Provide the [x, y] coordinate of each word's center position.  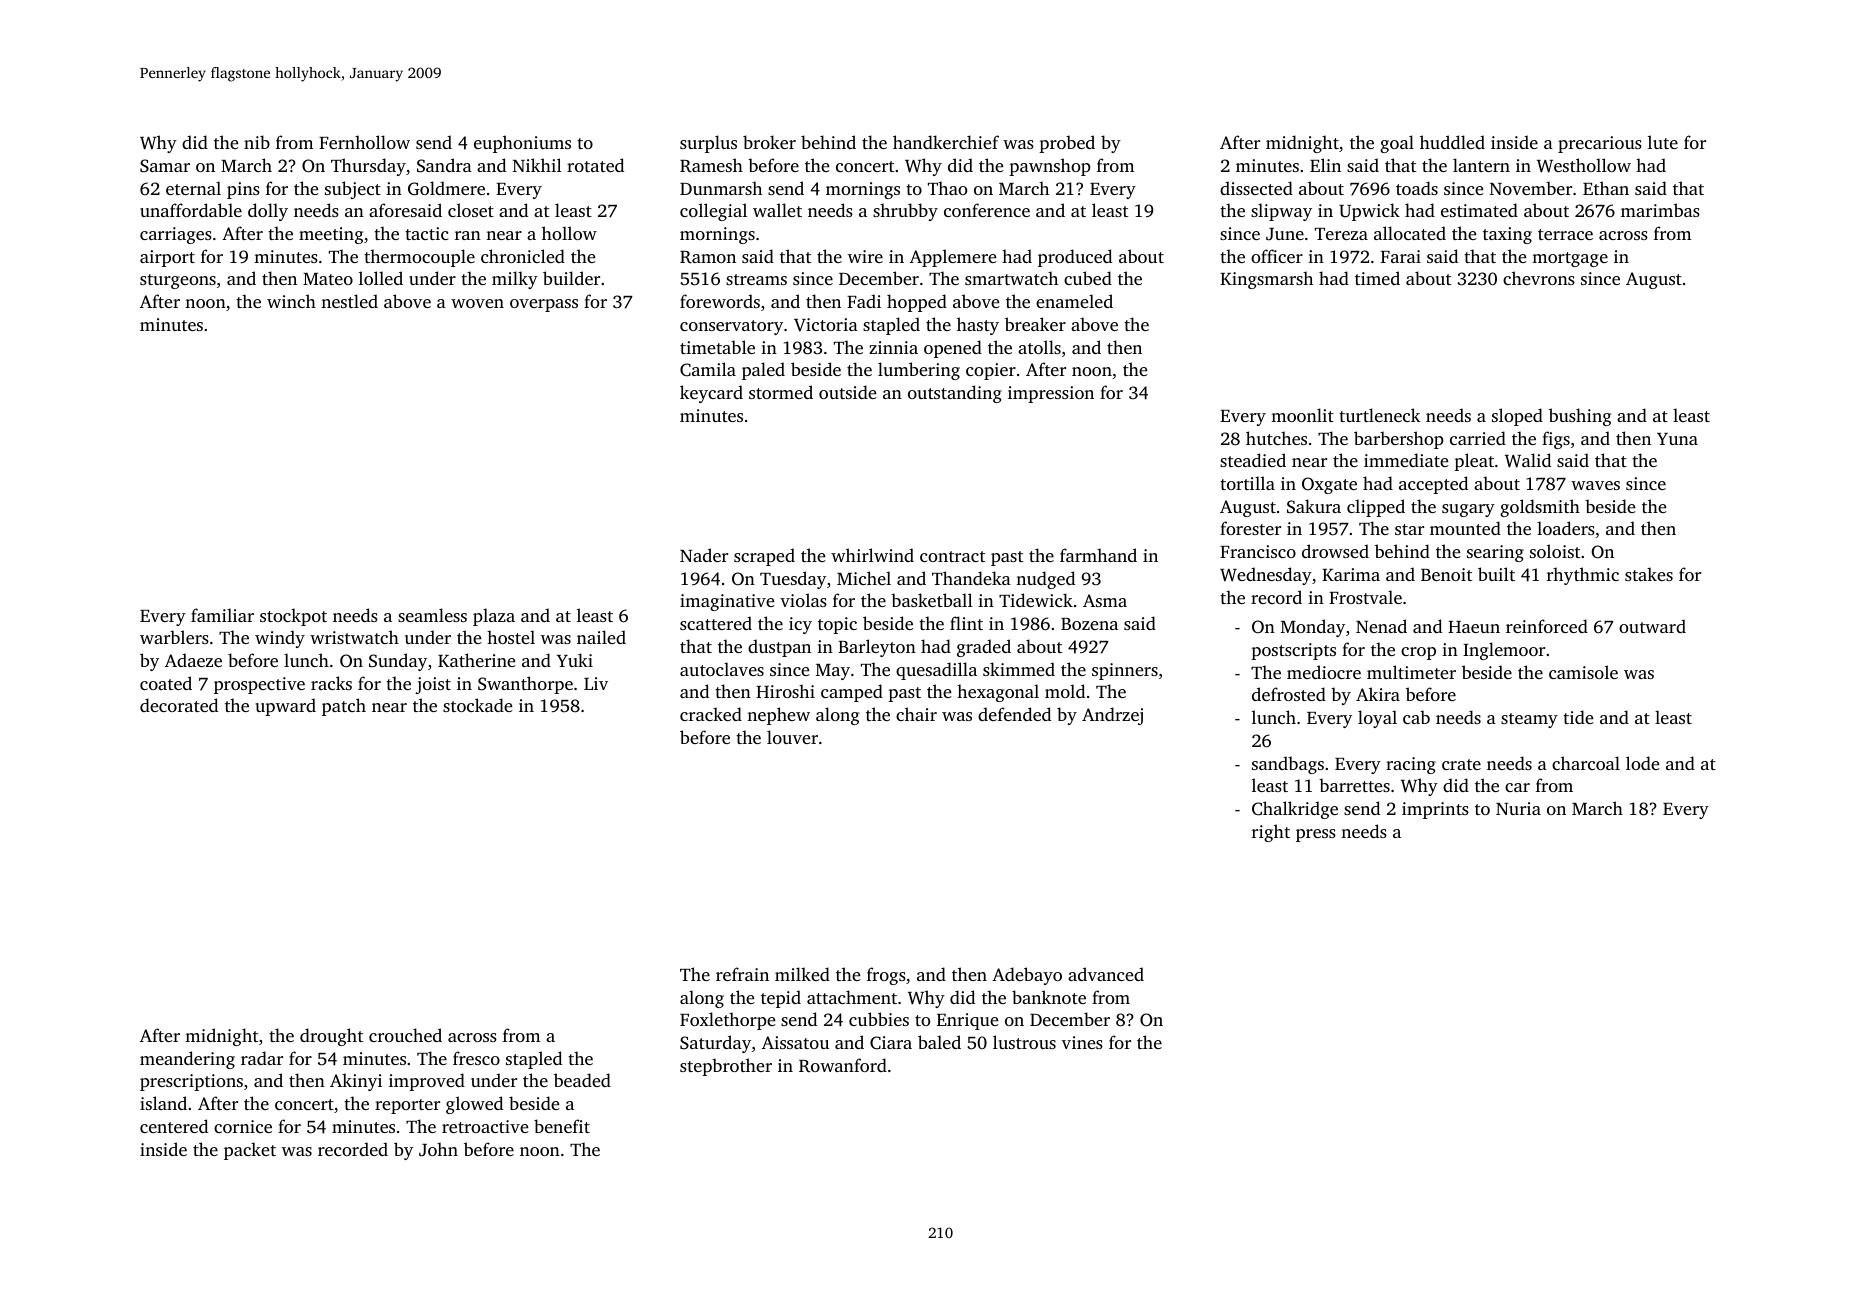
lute [1663, 142]
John [438, 1149]
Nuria [1518, 808]
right [1271, 833]
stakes [1649, 574]
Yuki [575, 660]
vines [1082, 1042]
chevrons [1539, 278]
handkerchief [946, 142]
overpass [544, 305]
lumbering [919, 371]
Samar [165, 166]
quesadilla [936, 671]
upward [286, 707]
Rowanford [843, 1065]
